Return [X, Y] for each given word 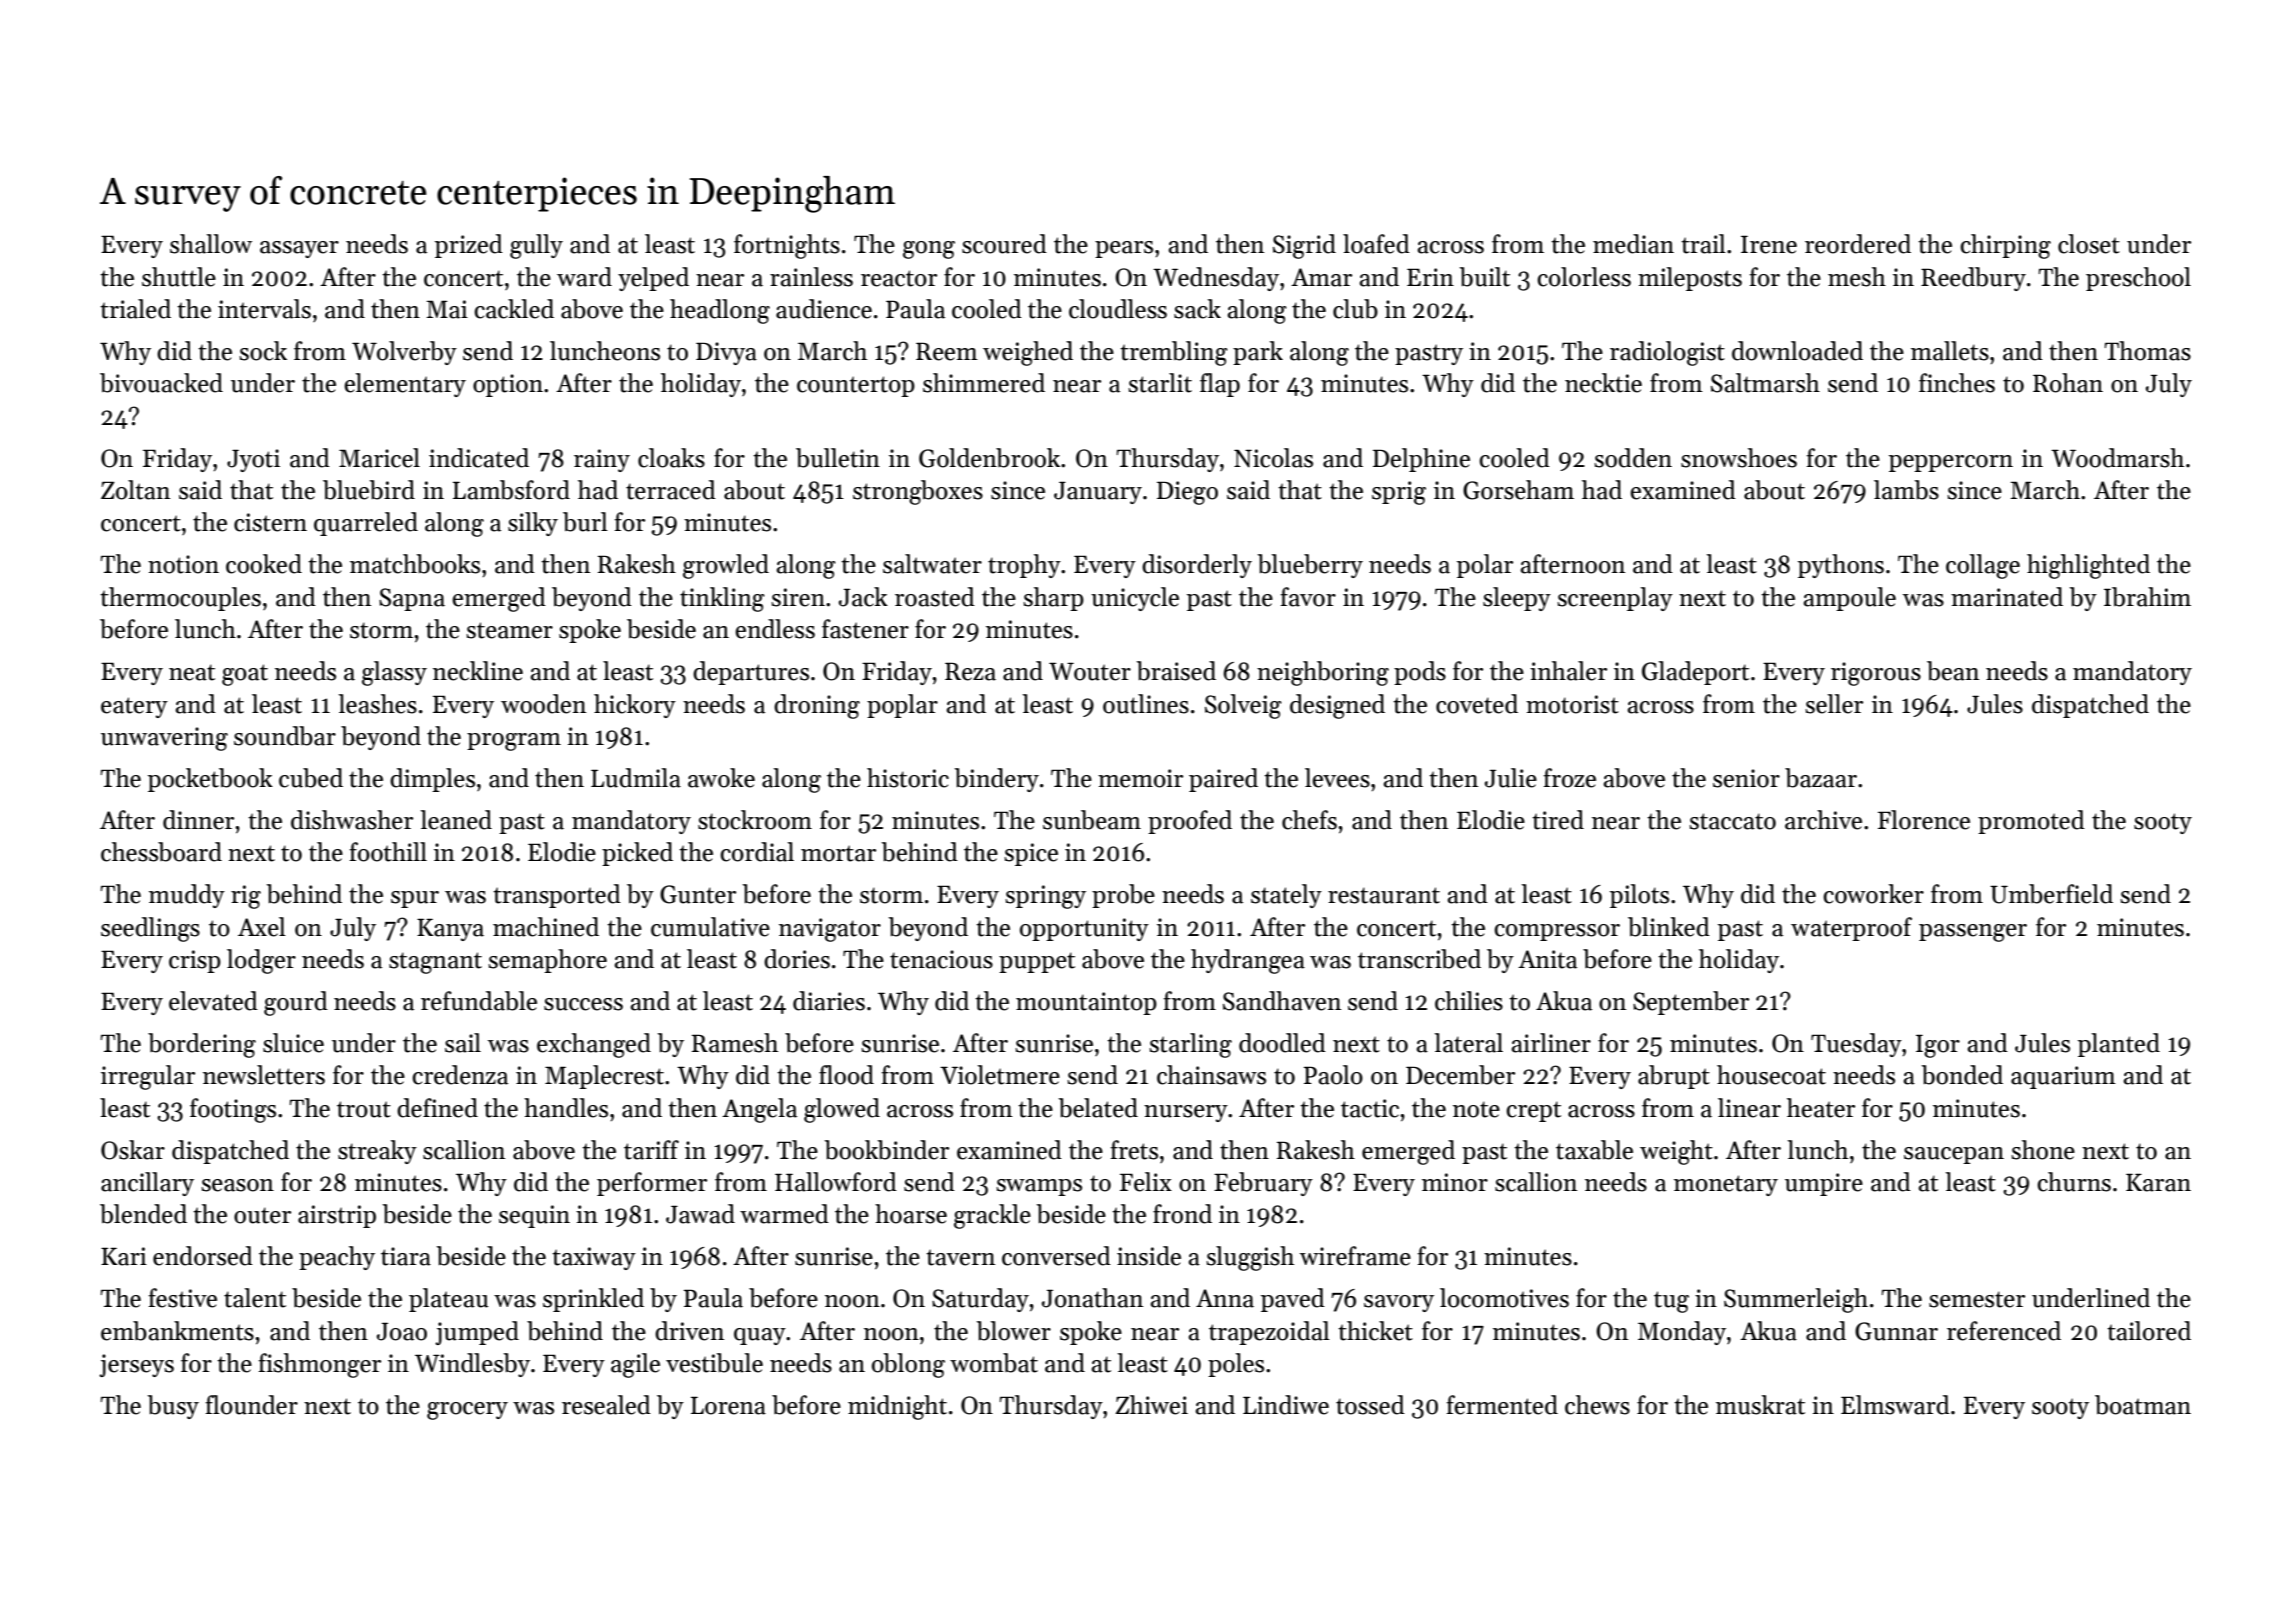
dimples [432, 780]
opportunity [1084, 929]
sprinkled [593, 1300]
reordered [1858, 244]
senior [1746, 778]
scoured [1004, 244]
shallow [211, 244]
